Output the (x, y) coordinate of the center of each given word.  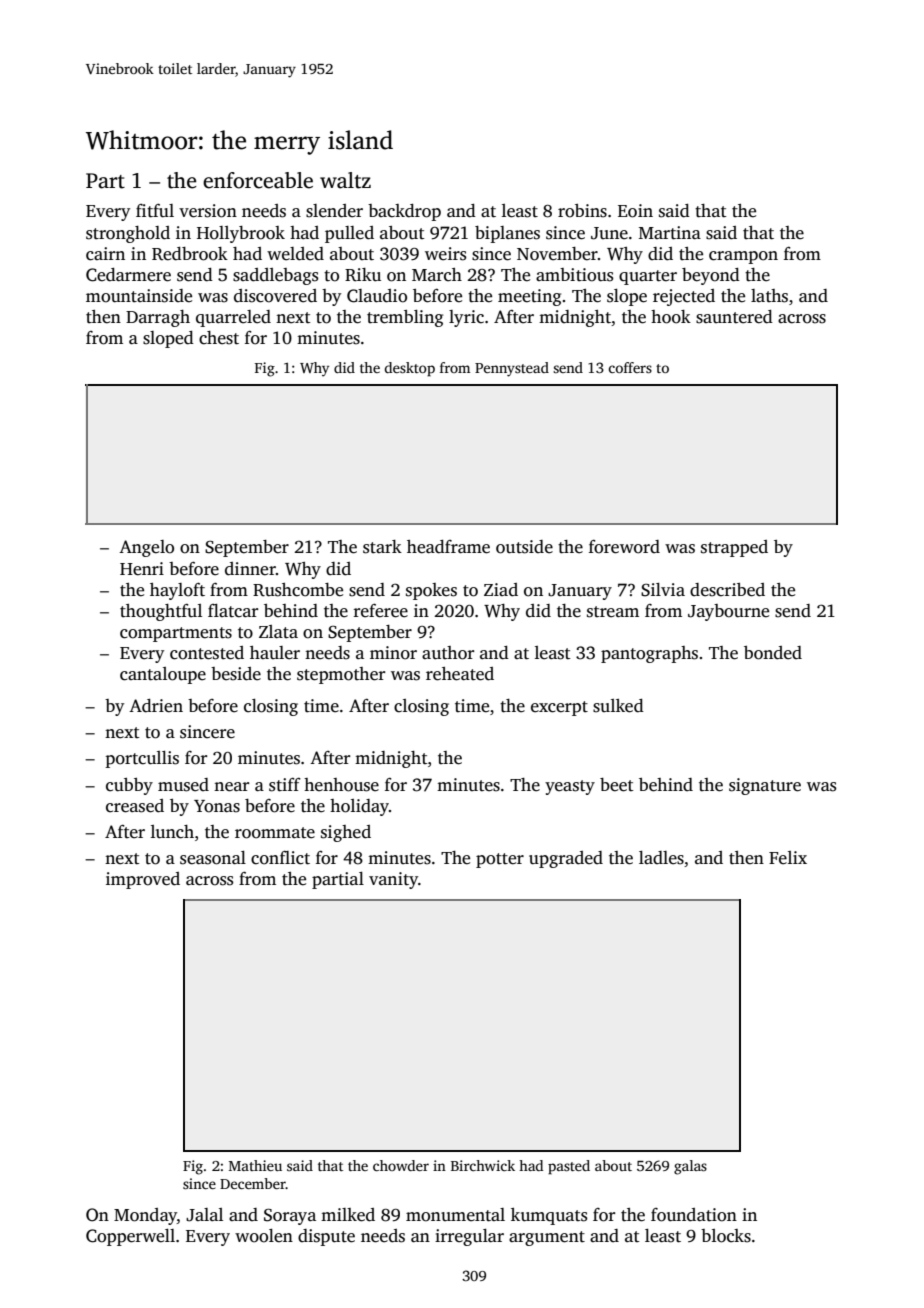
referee (381, 611)
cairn (105, 254)
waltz (345, 180)
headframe (448, 547)
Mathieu (255, 1165)
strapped (734, 548)
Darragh (158, 318)
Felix (788, 858)
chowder (401, 1165)
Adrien (156, 706)
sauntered (734, 317)
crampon (743, 257)
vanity (393, 880)
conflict (280, 858)
